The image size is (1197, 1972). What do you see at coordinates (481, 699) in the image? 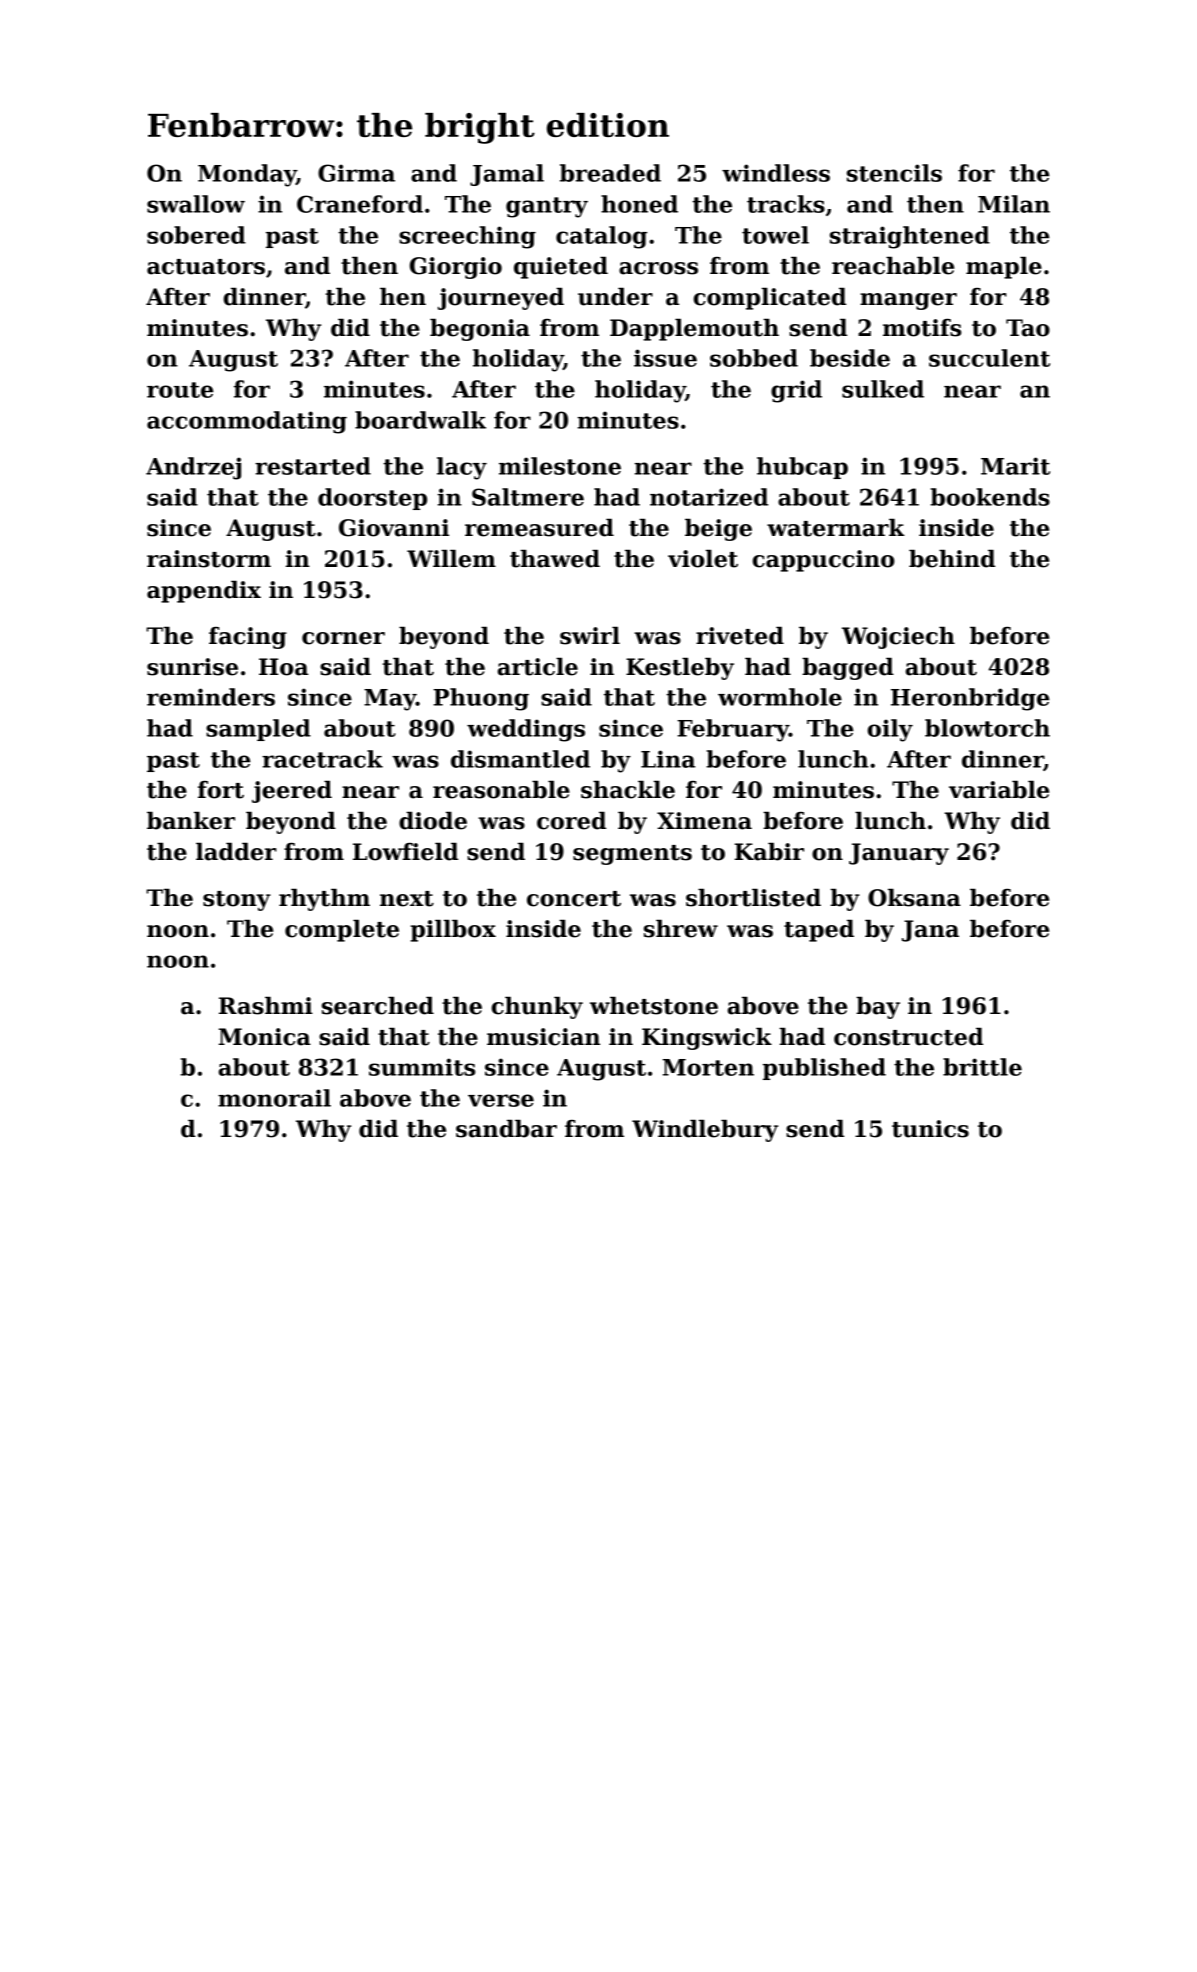
I see `Phuong` at bounding box center [481, 699].
